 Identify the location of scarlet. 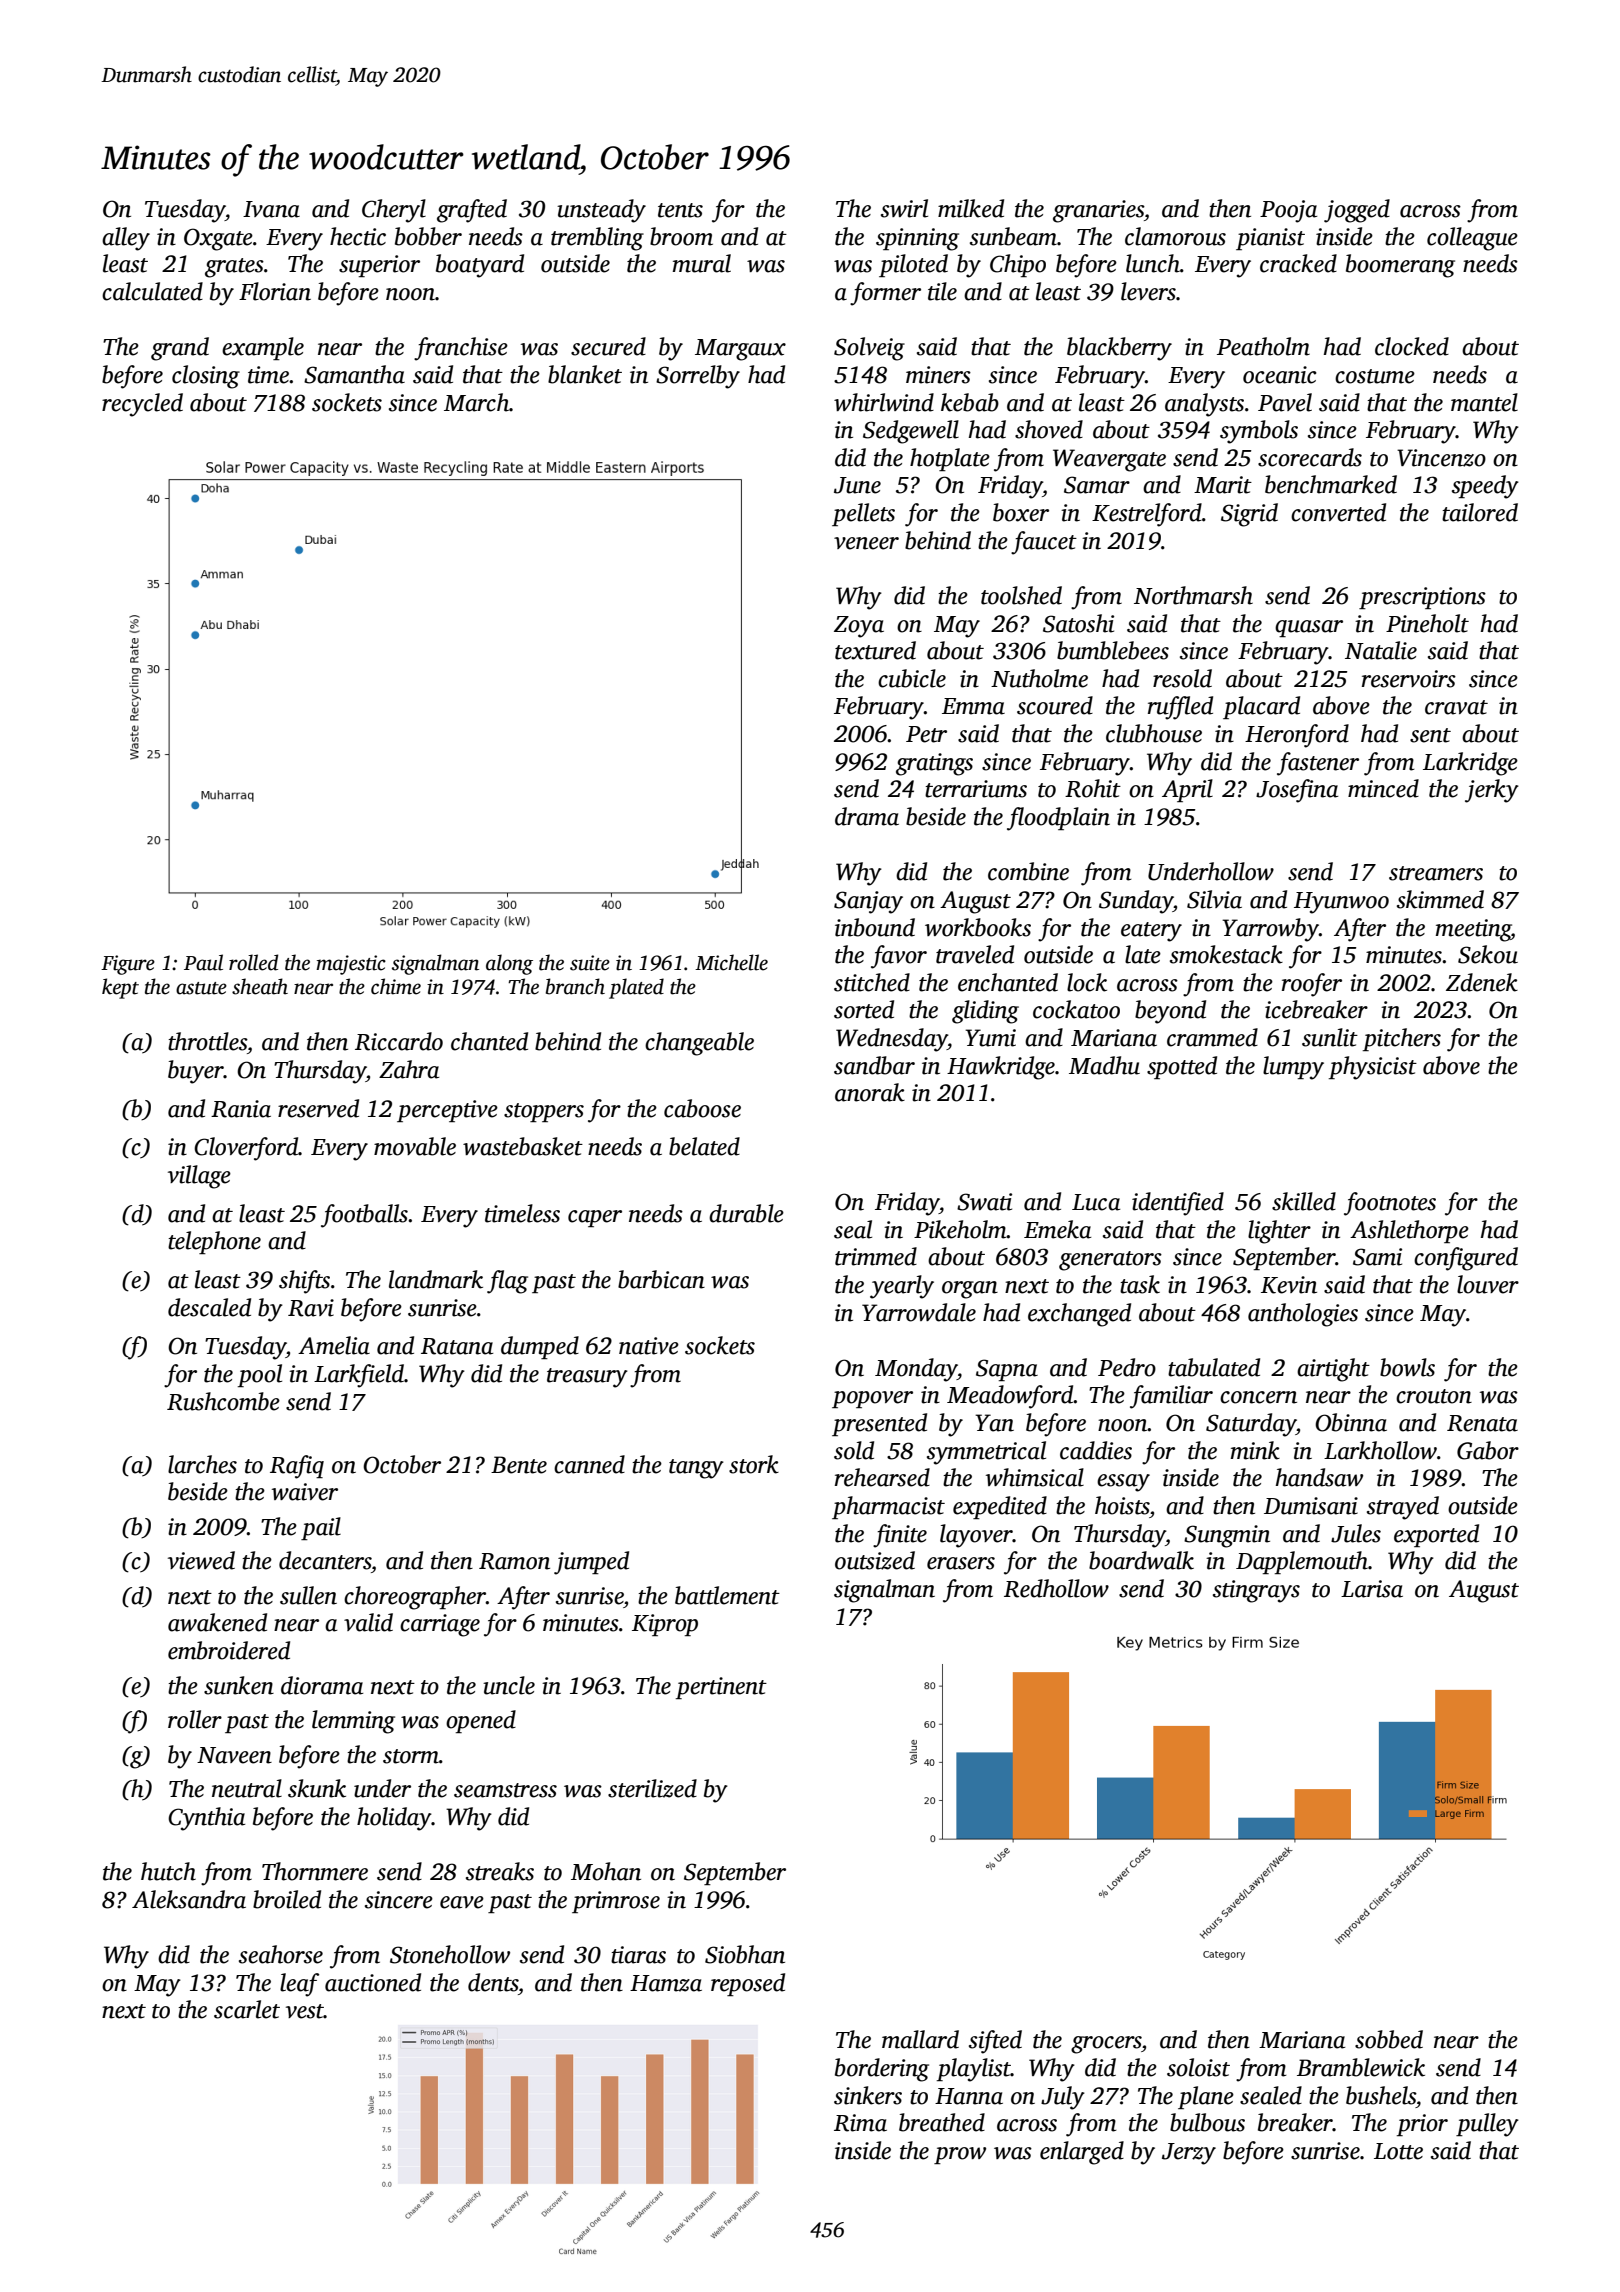
(247, 2009).
